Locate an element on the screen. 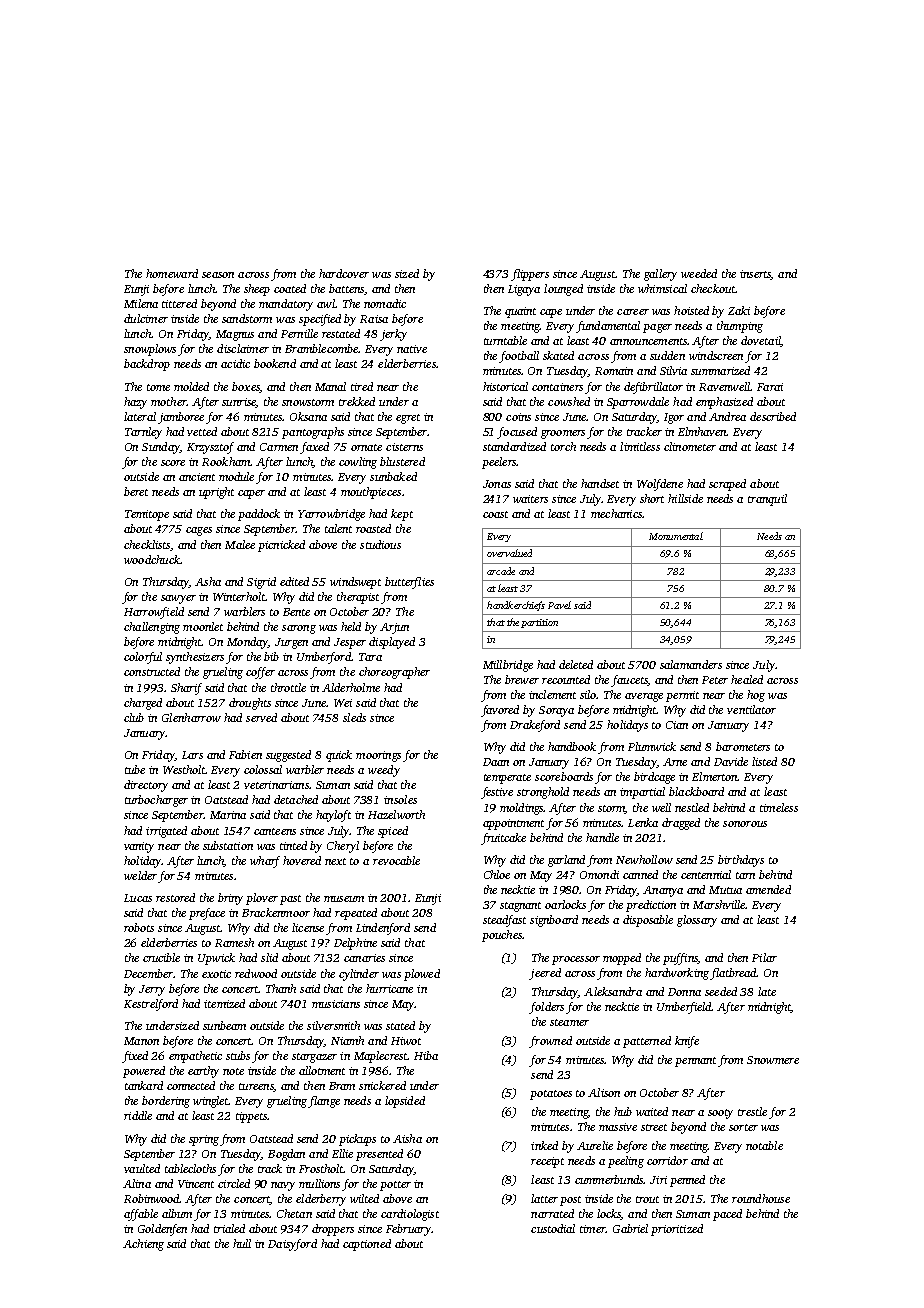 The height and width of the screenshot is (1308, 924). described is located at coordinates (773, 416).
